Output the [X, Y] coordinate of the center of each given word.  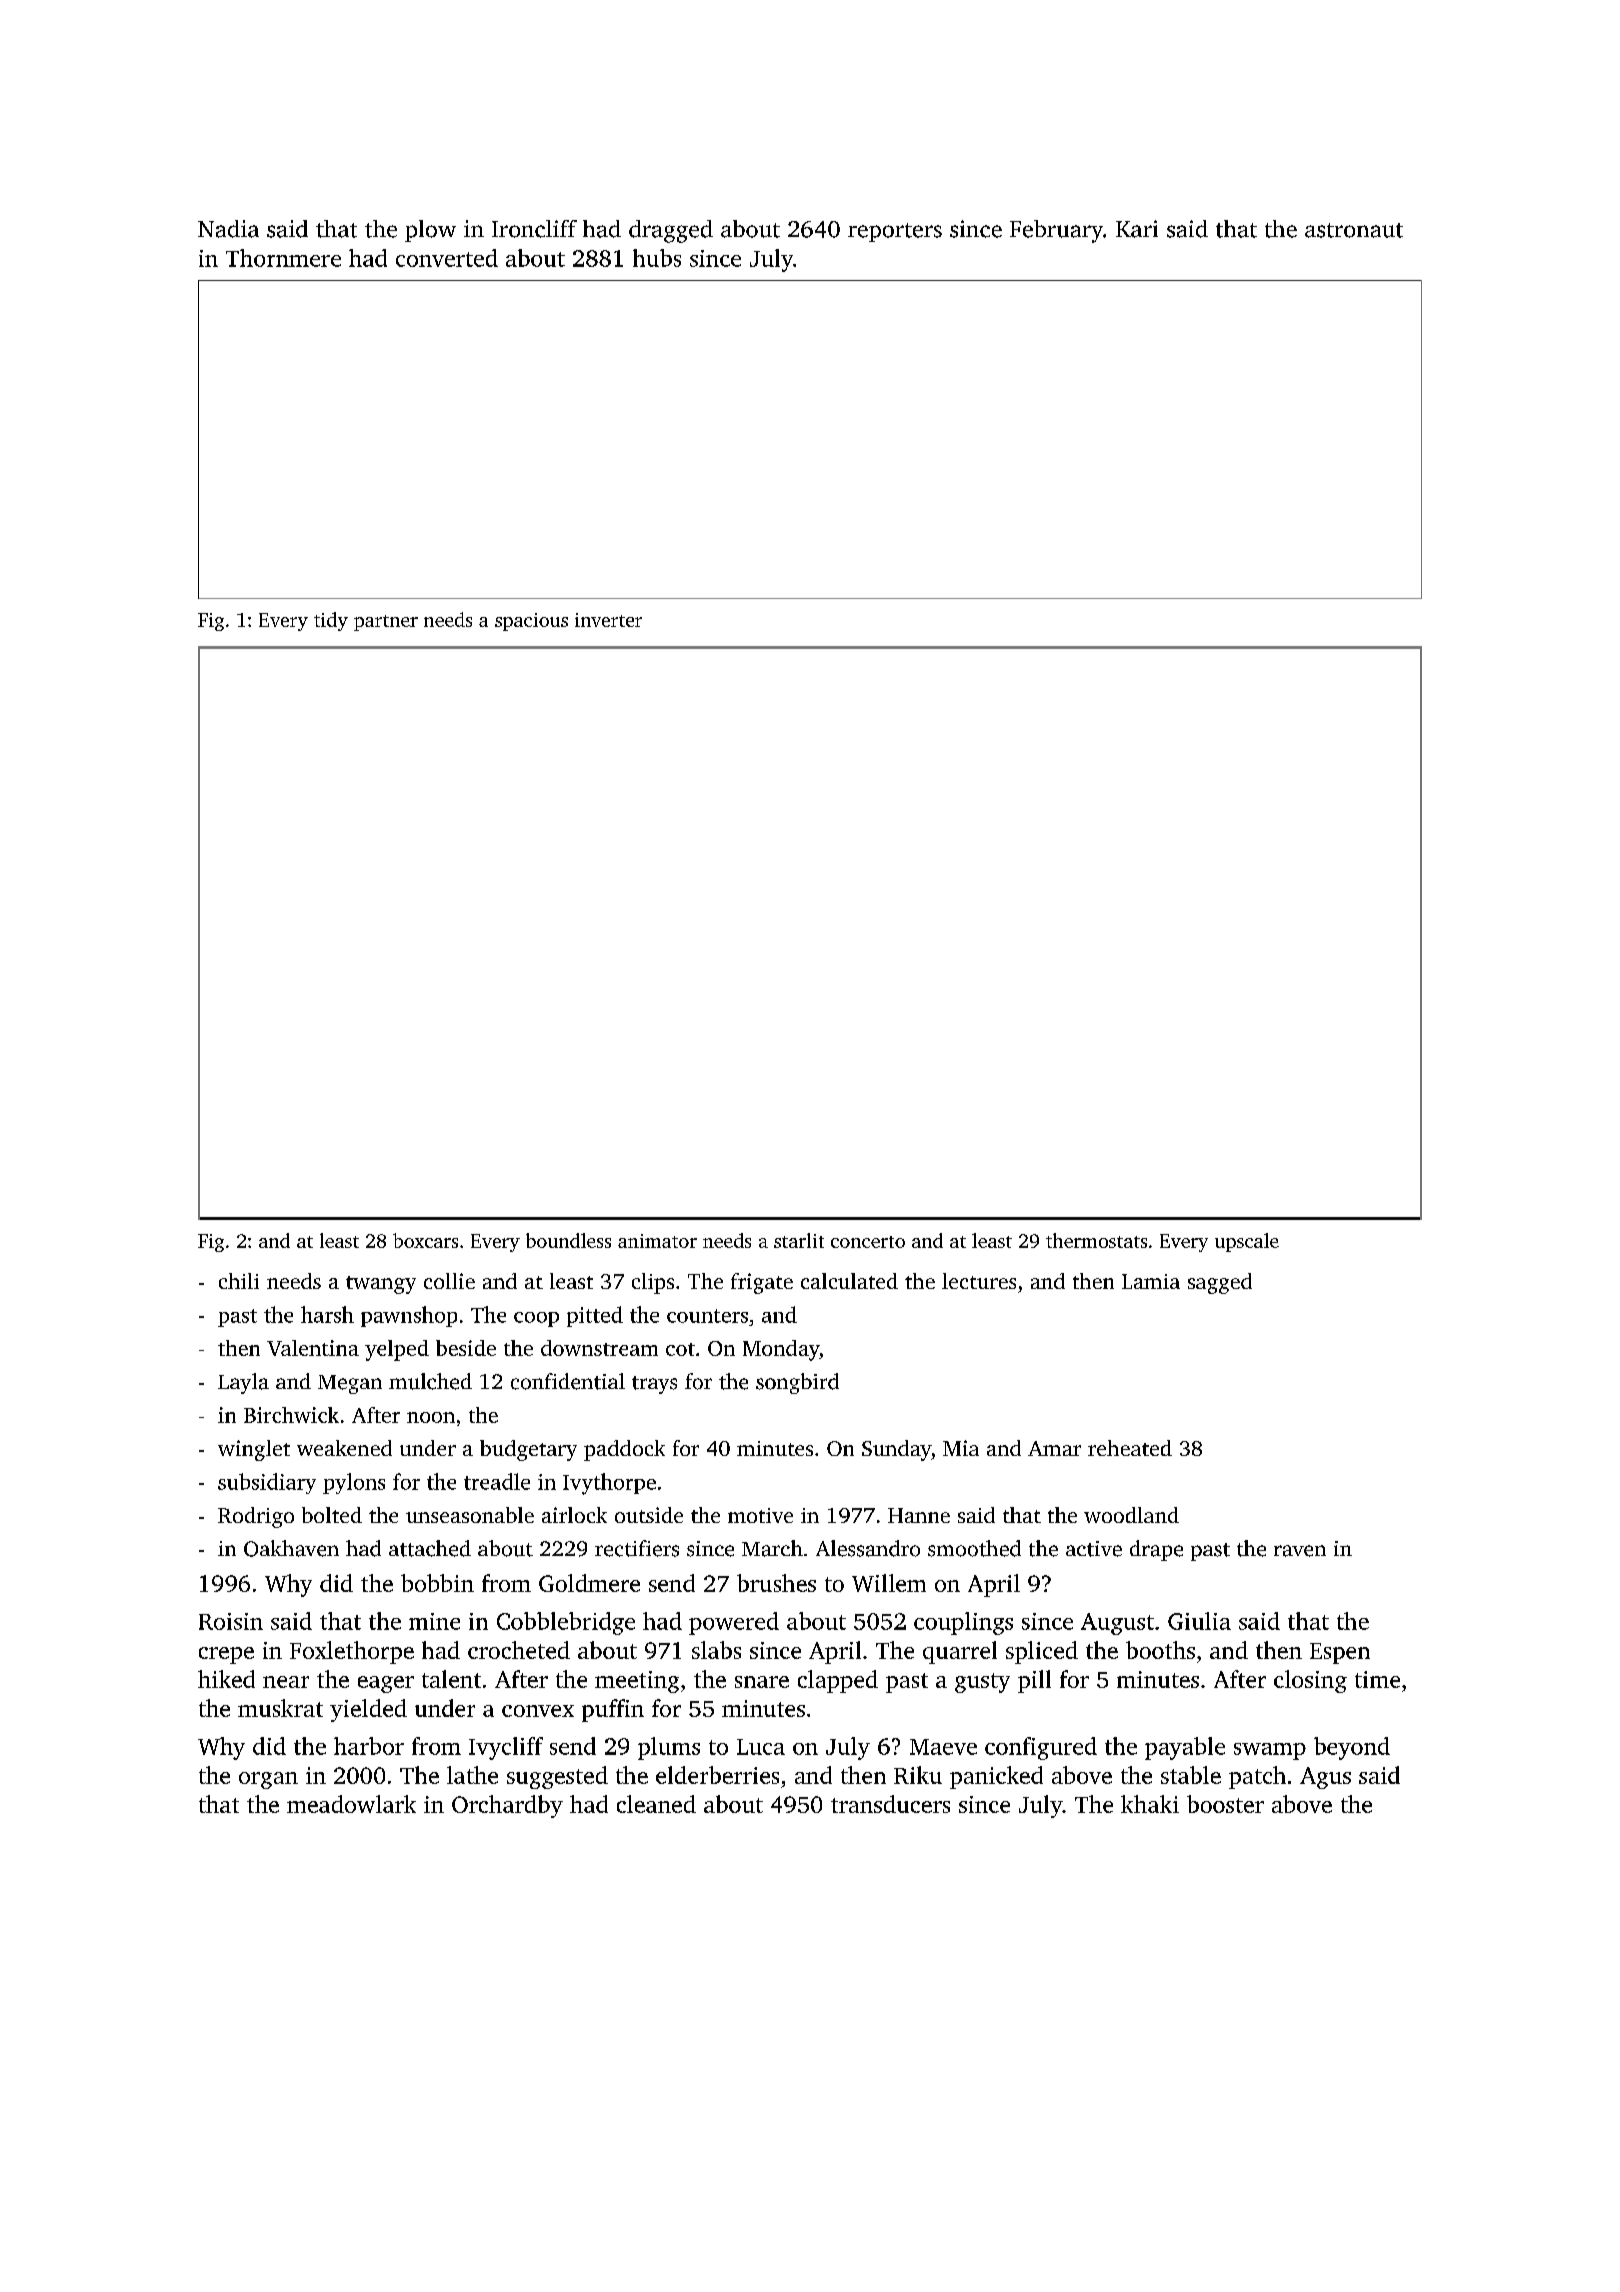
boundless [568, 1240]
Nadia [228, 229]
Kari [1137, 229]
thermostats [1096, 1240]
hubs [657, 258]
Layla [243, 1383]
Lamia [1151, 1281]
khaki [1150, 1804]
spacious [531, 622]
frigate [762, 1283]
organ [268, 1780]
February [1056, 231]
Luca [761, 1747]
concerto [868, 1242]
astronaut [1354, 230]
